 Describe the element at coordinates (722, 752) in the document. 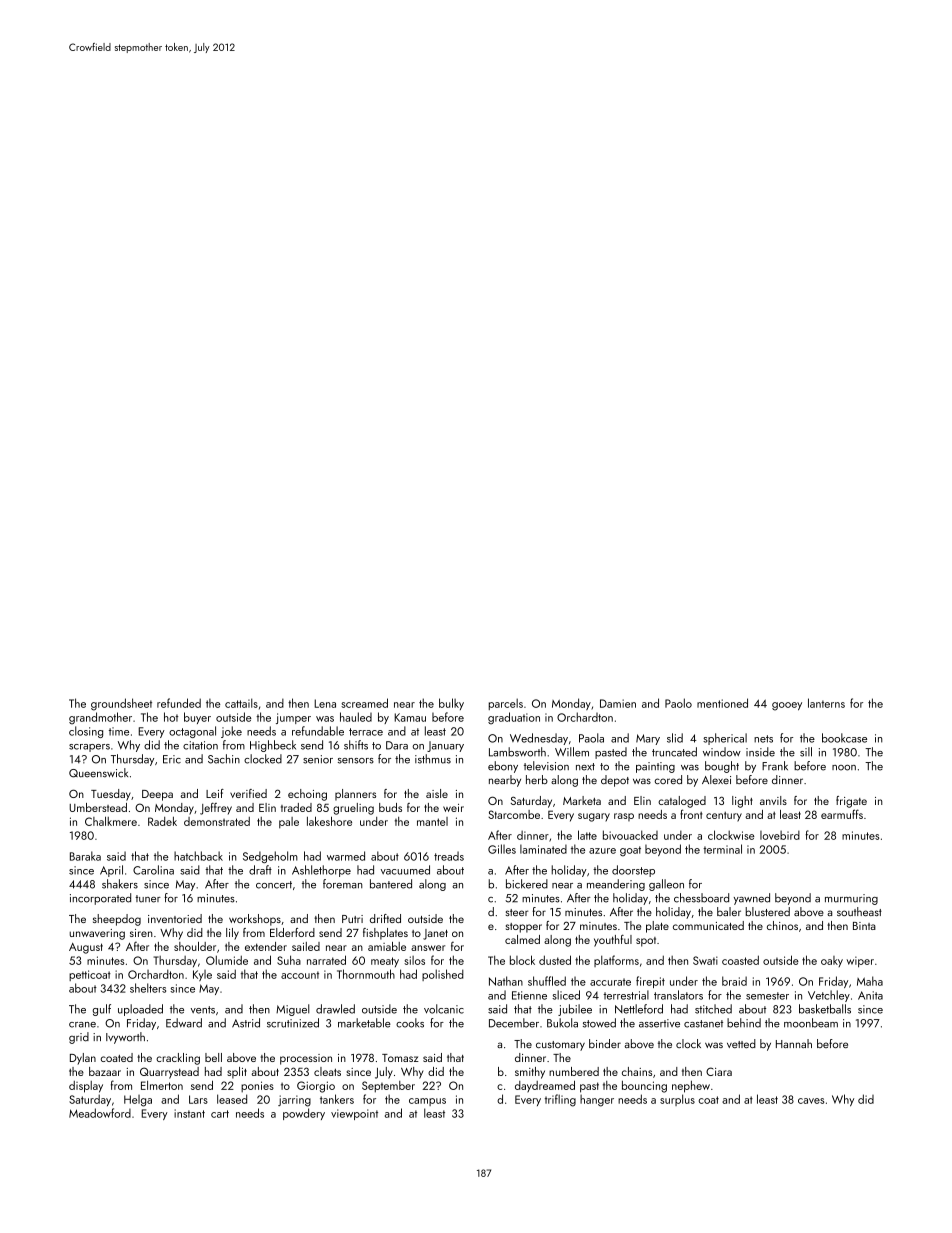

I see `window` at that location.
